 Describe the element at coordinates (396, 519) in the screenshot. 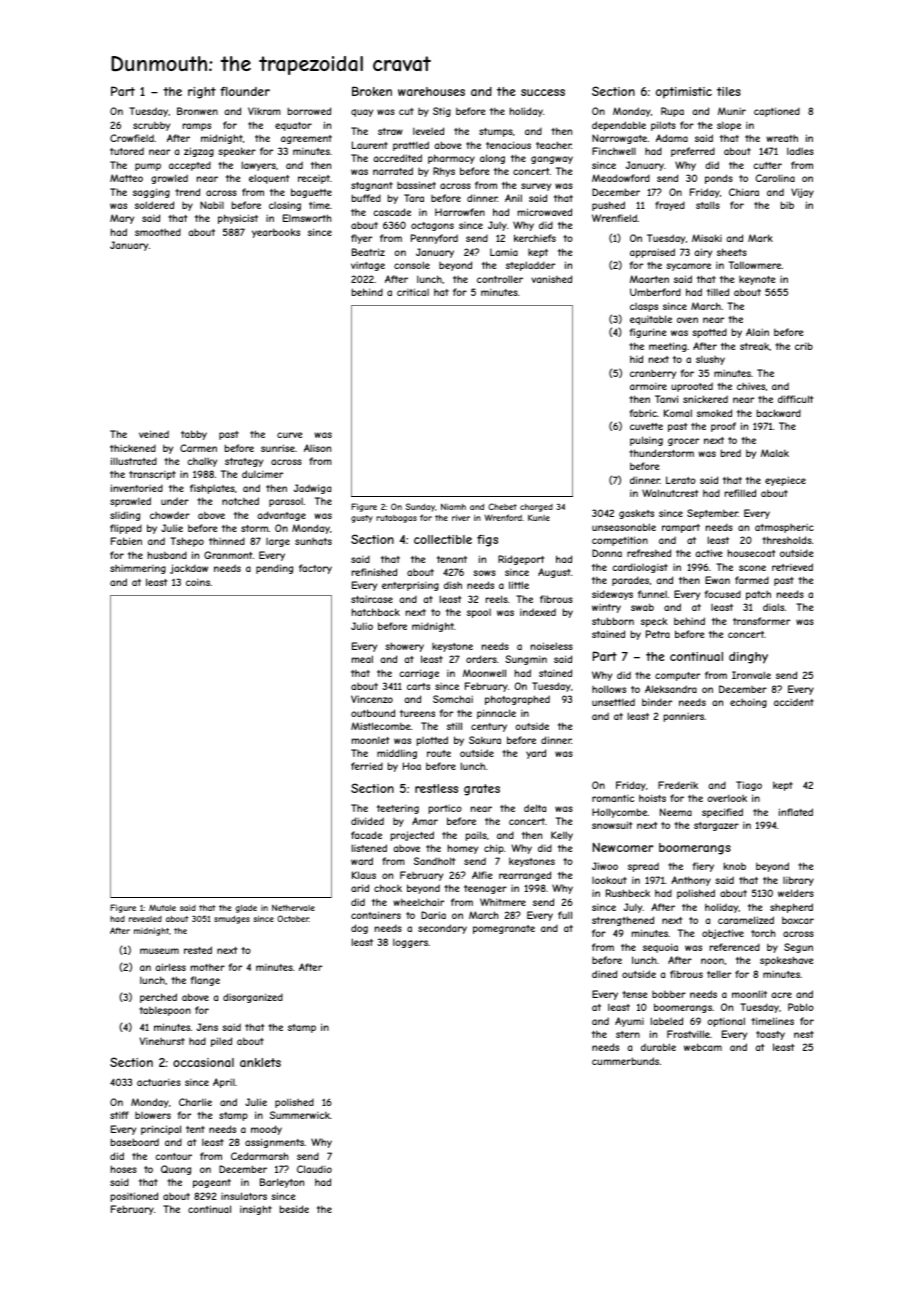

I see `rutabagas` at that location.
